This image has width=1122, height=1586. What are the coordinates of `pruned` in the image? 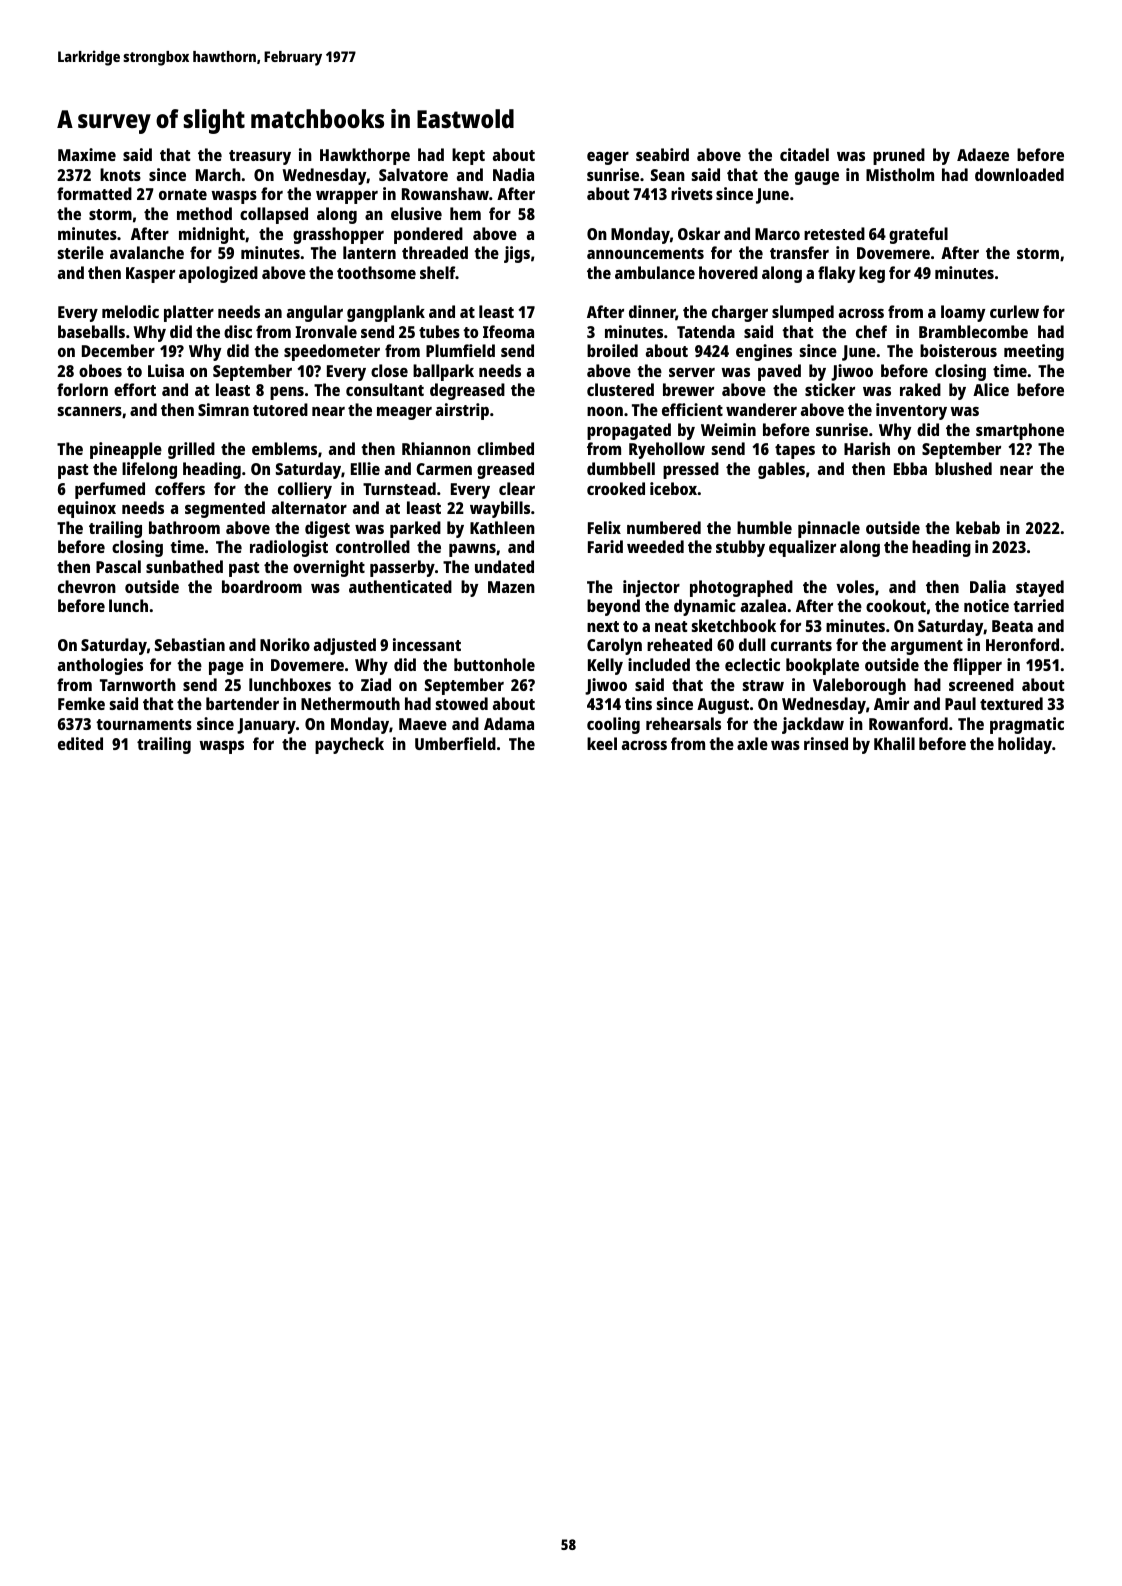 It's located at (899, 156).
